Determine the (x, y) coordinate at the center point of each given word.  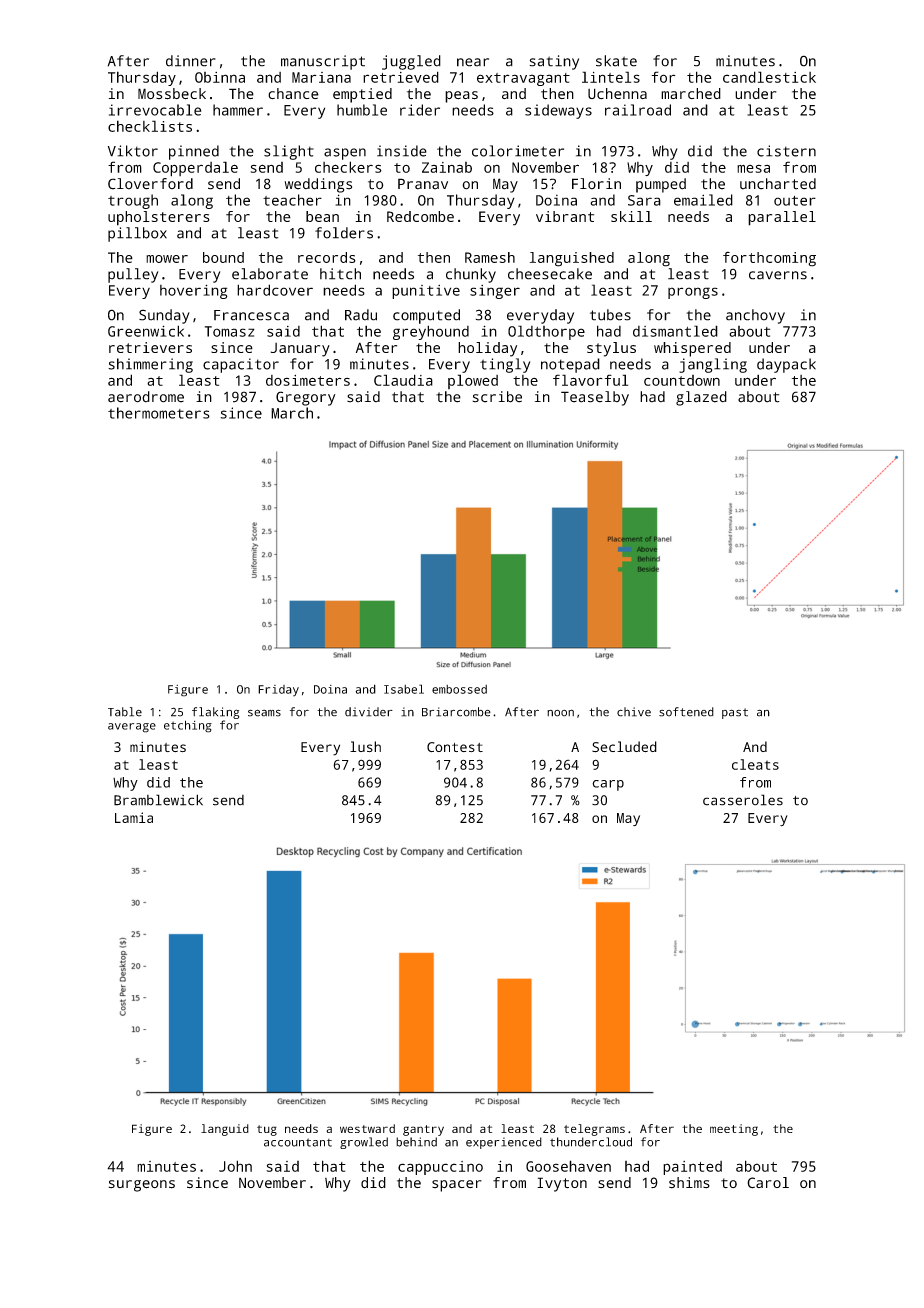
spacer (457, 1186)
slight (289, 152)
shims (689, 1183)
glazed (701, 398)
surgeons (142, 1186)
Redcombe (420, 216)
